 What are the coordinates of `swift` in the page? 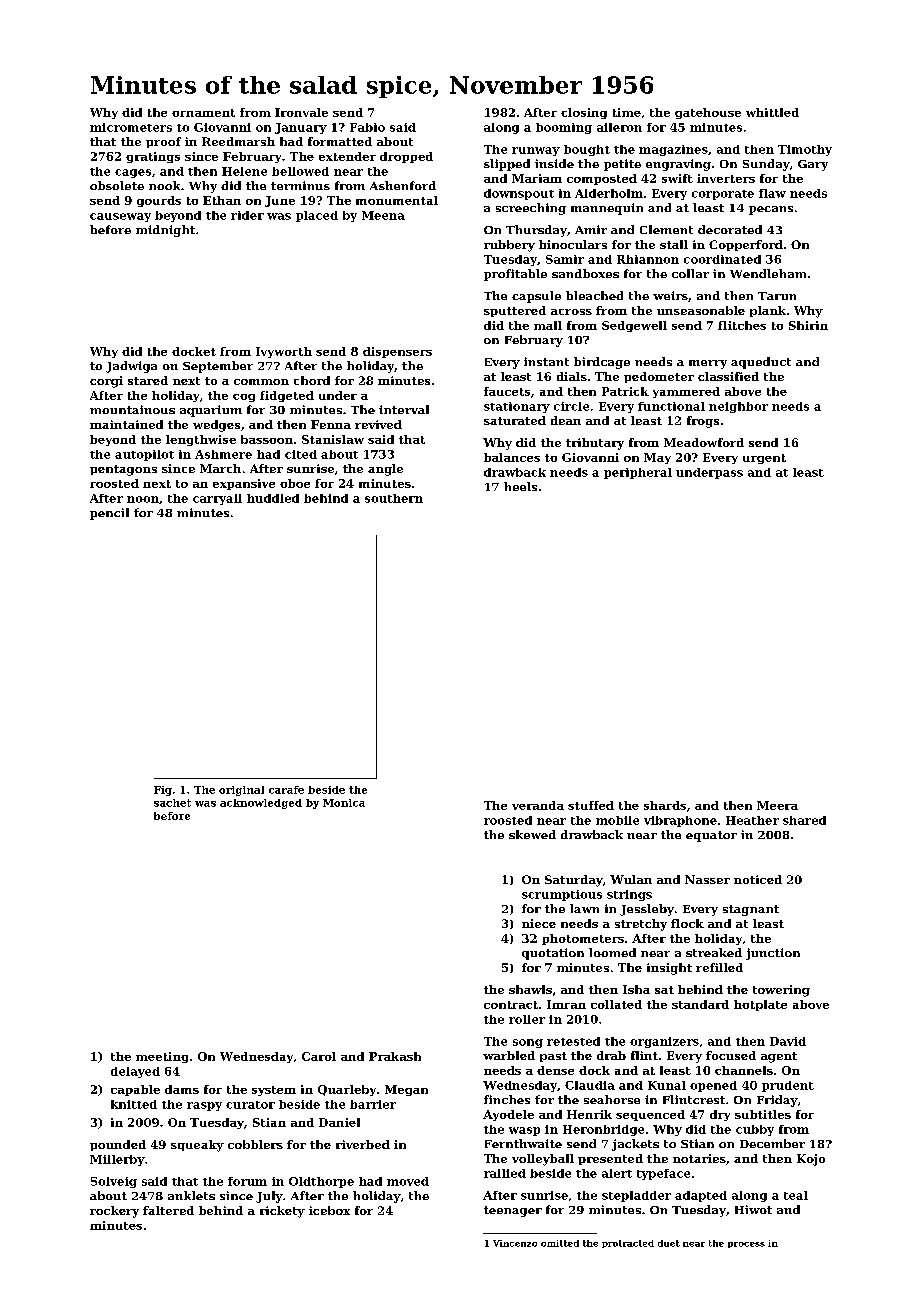 It's located at (677, 178).
